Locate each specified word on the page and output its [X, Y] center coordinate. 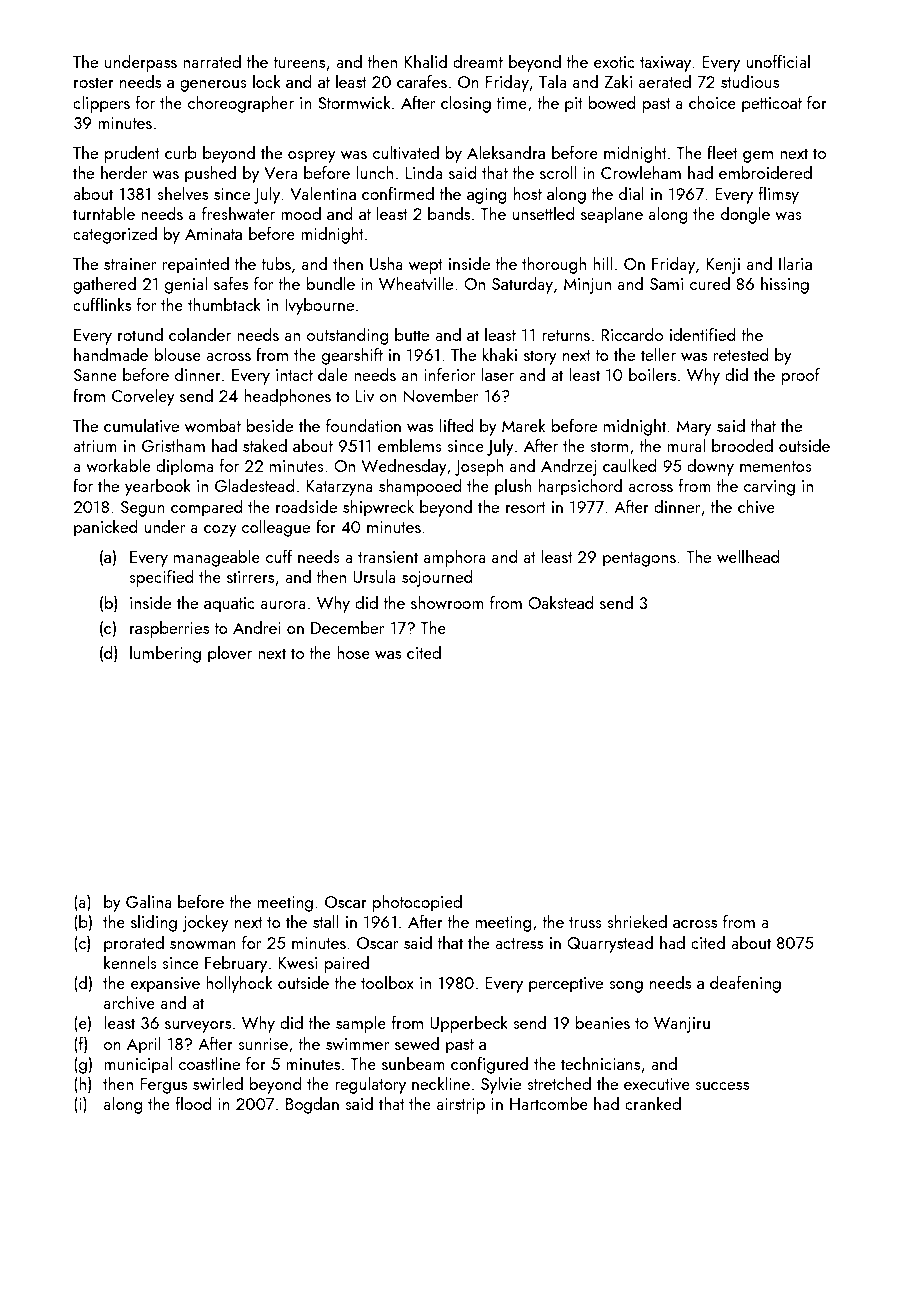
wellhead [748, 556]
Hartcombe [549, 1103]
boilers [652, 374]
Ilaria [795, 263]
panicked [105, 528]
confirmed [398, 193]
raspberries [169, 629]
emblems [410, 445]
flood [193, 1103]
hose [353, 652]
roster [94, 82]
